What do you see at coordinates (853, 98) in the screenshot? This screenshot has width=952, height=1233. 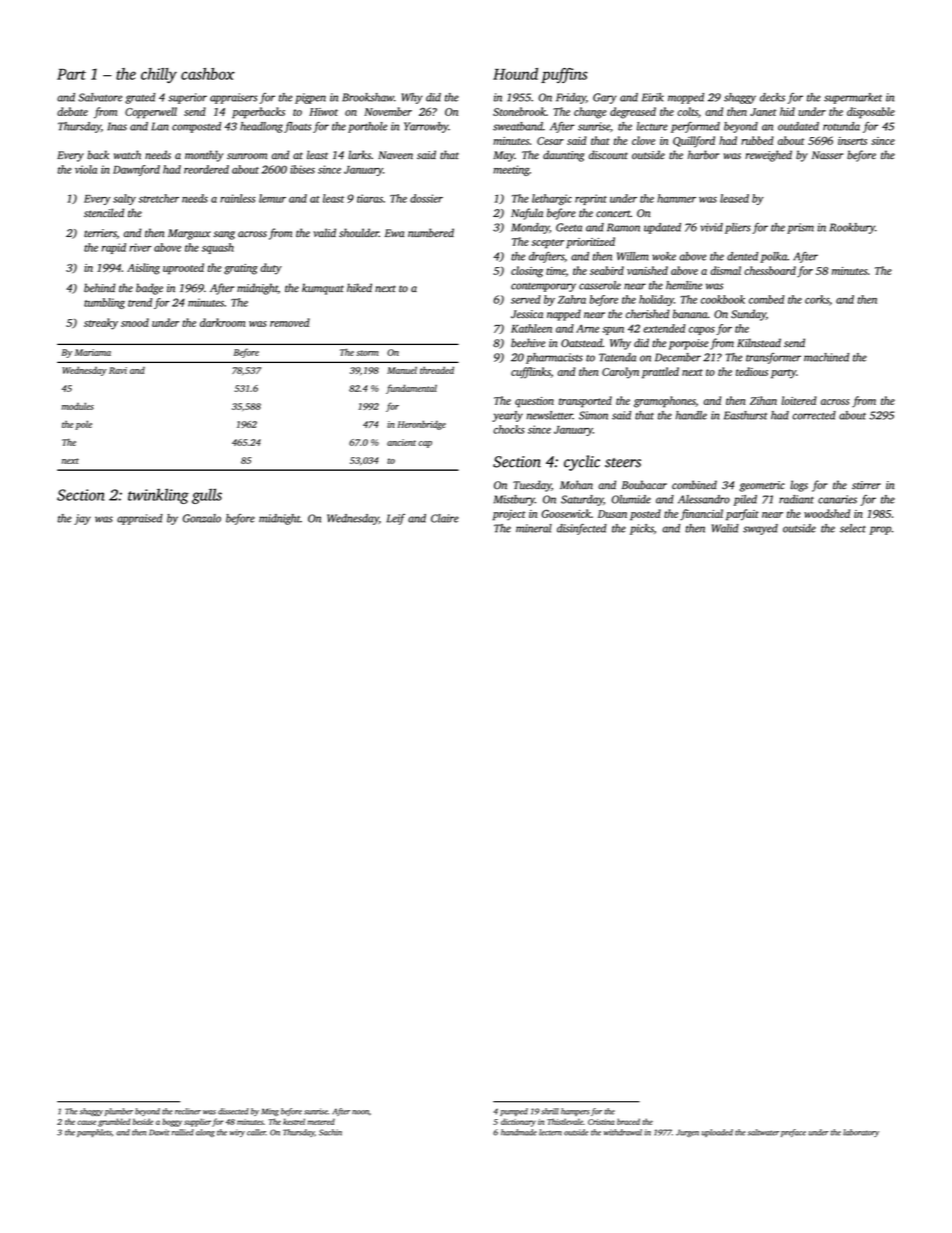 I see `supermarket` at bounding box center [853, 98].
